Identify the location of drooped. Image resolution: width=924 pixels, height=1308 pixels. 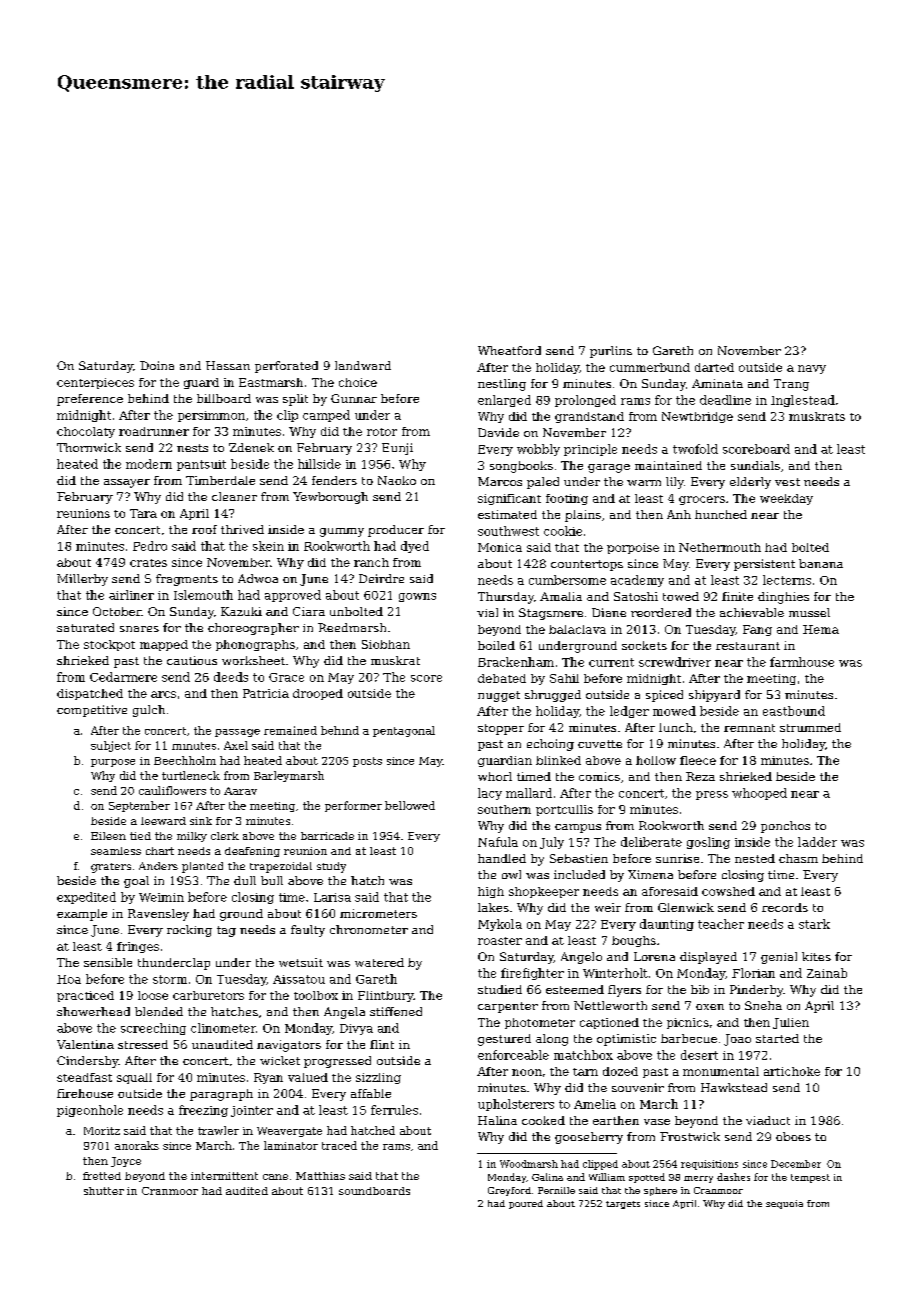
(318, 694).
